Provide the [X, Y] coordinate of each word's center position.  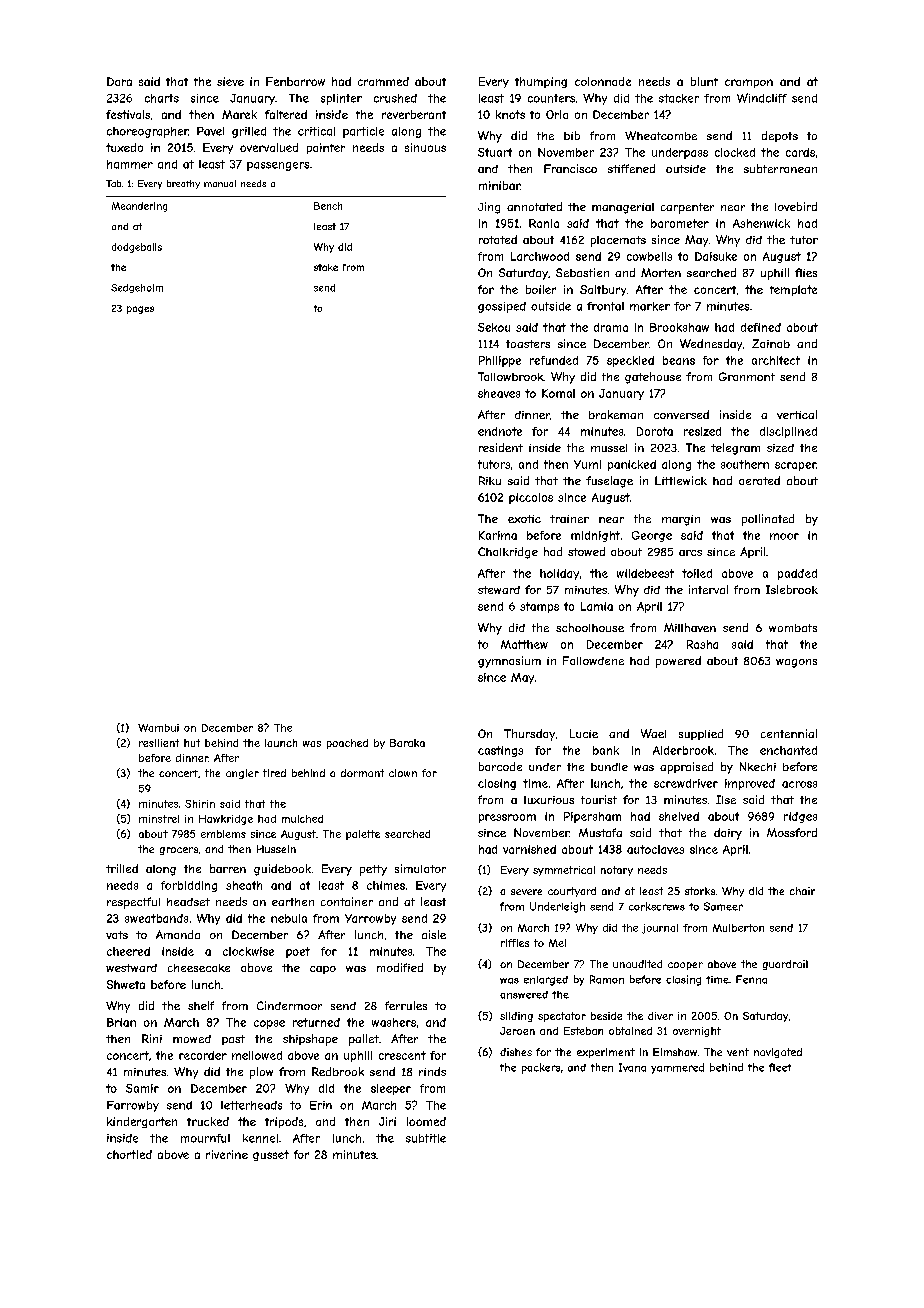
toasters [528, 344]
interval [708, 589]
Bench [328, 206]
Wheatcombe [661, 135]
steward [499, 590]
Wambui [158, 728]
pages [140, 310]
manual [220, 183]
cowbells [649, 256]
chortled [129, 1154]
